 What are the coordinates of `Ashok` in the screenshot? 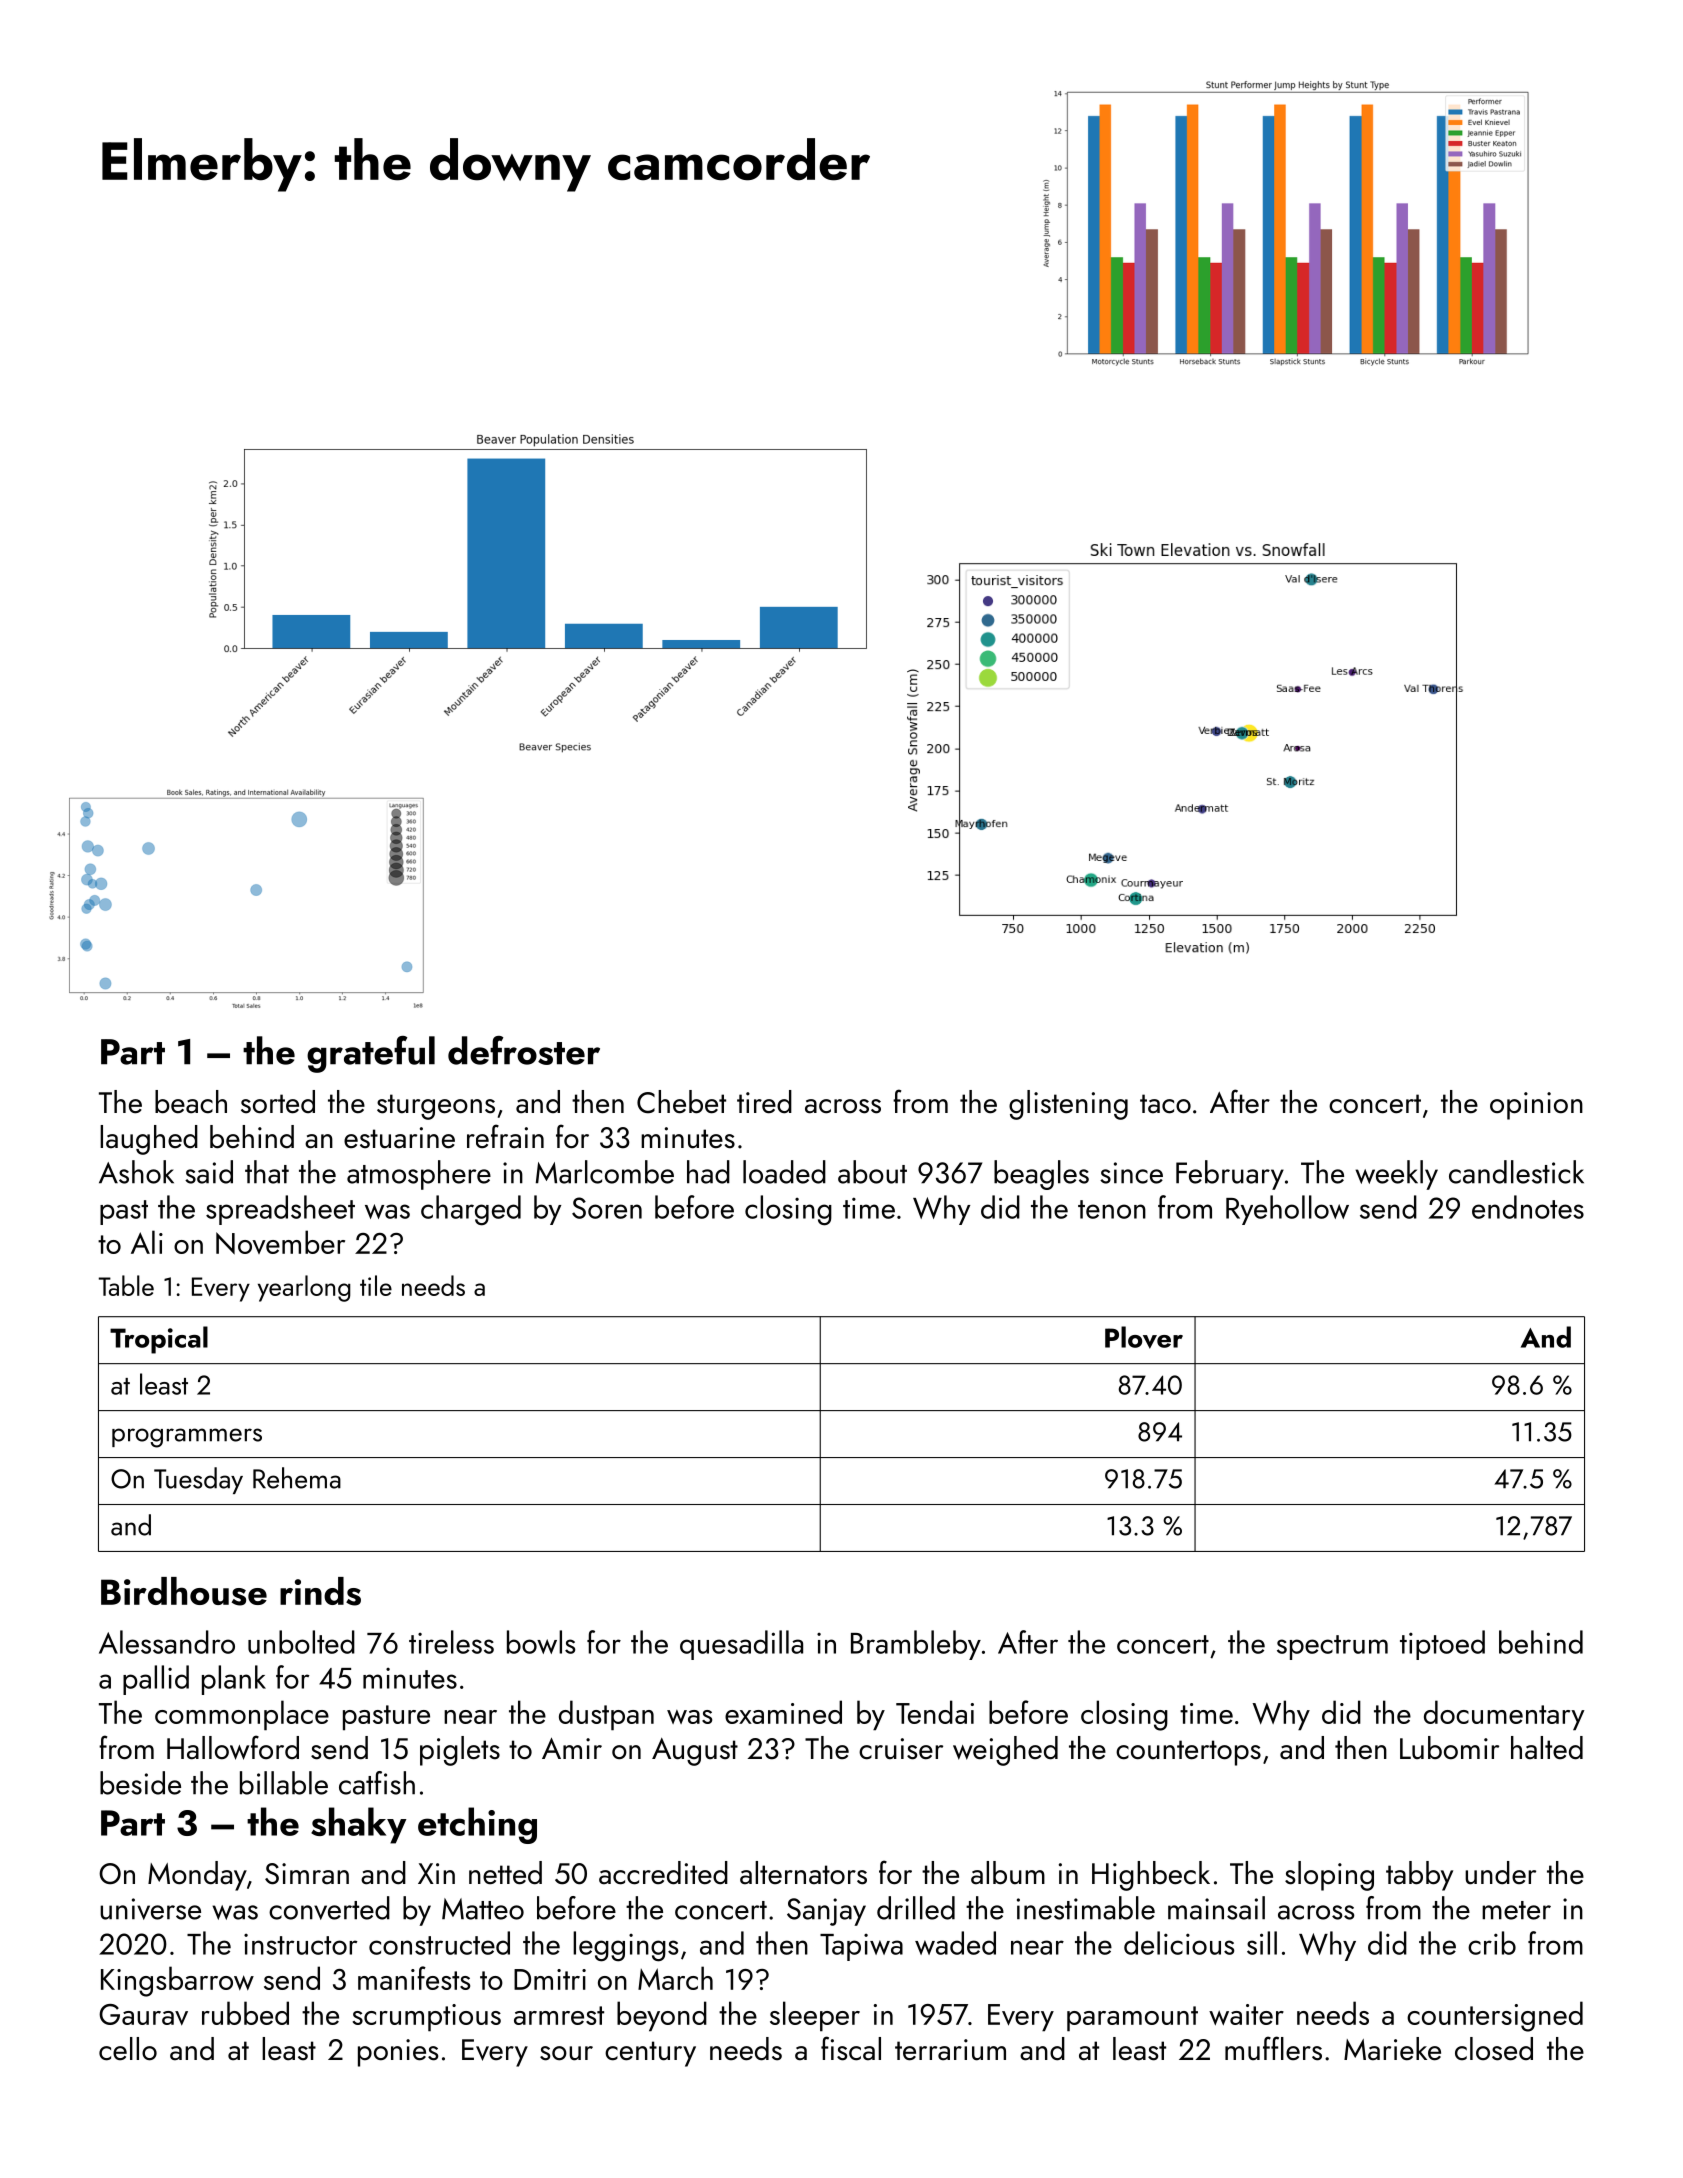 It's located at (136, 1172).
